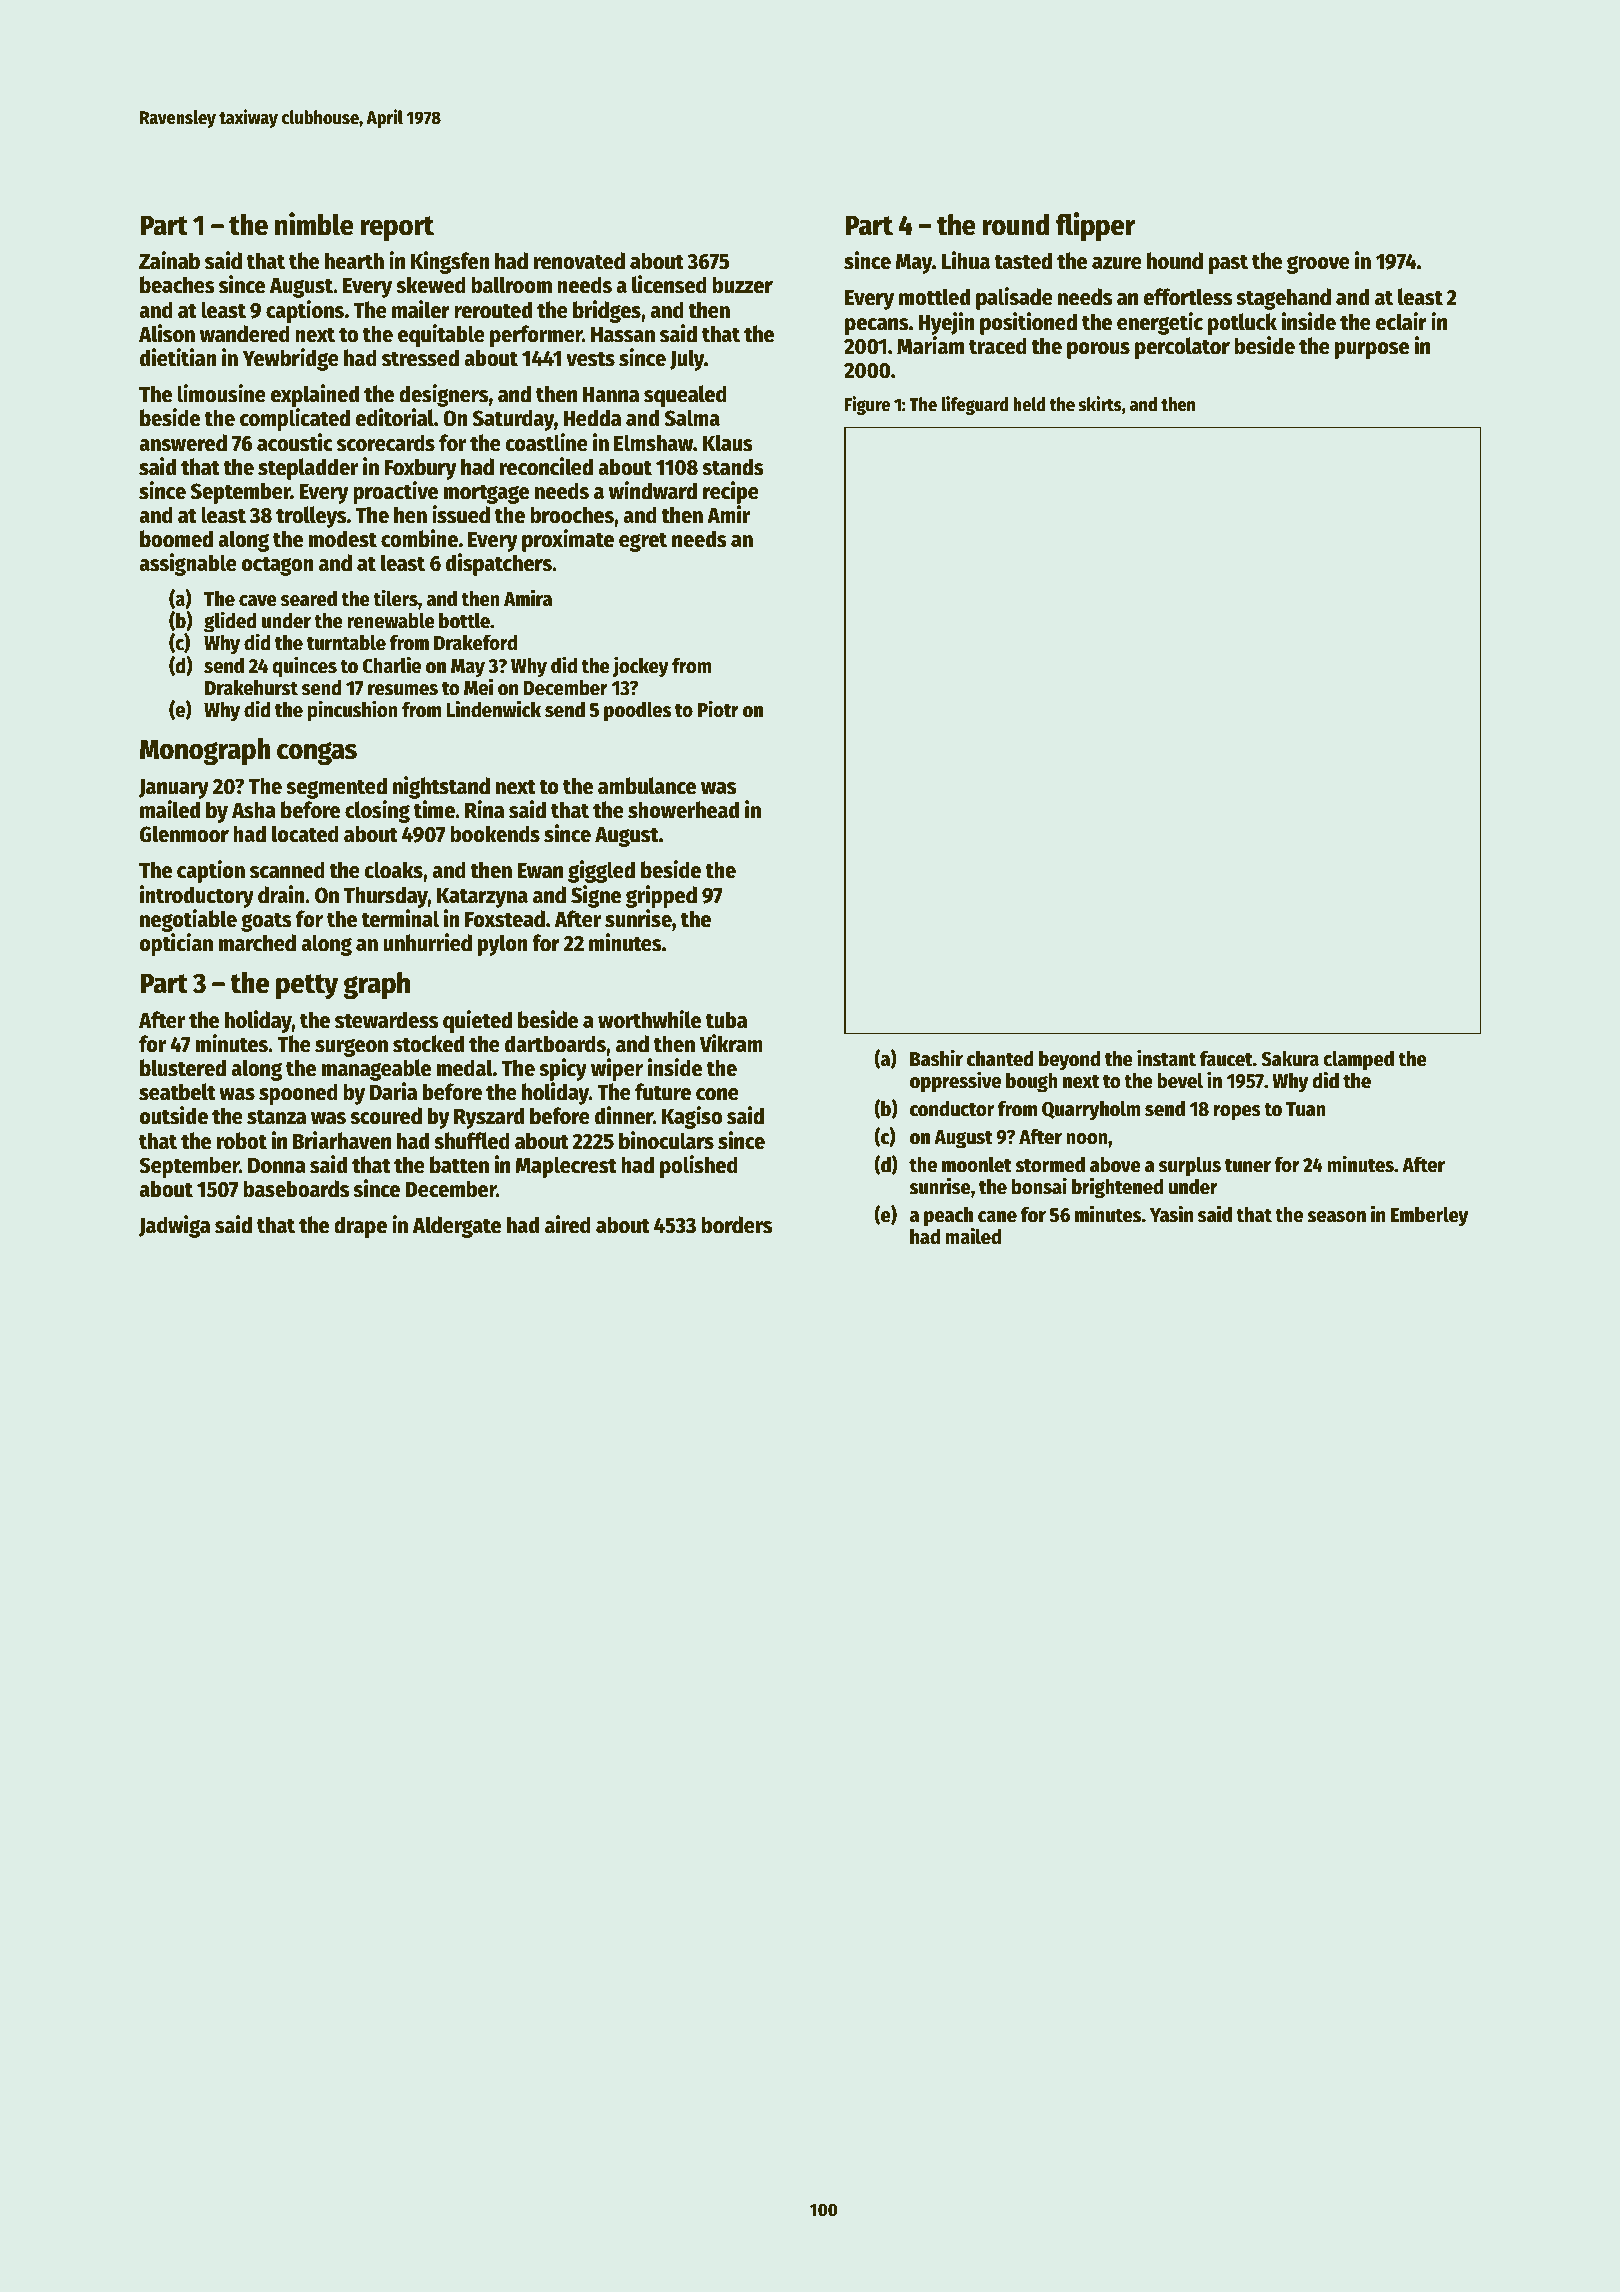  What do you see at coordinates (354, 261) in the screenshot?
I see `hearth` at bounding box center [354, 261].
